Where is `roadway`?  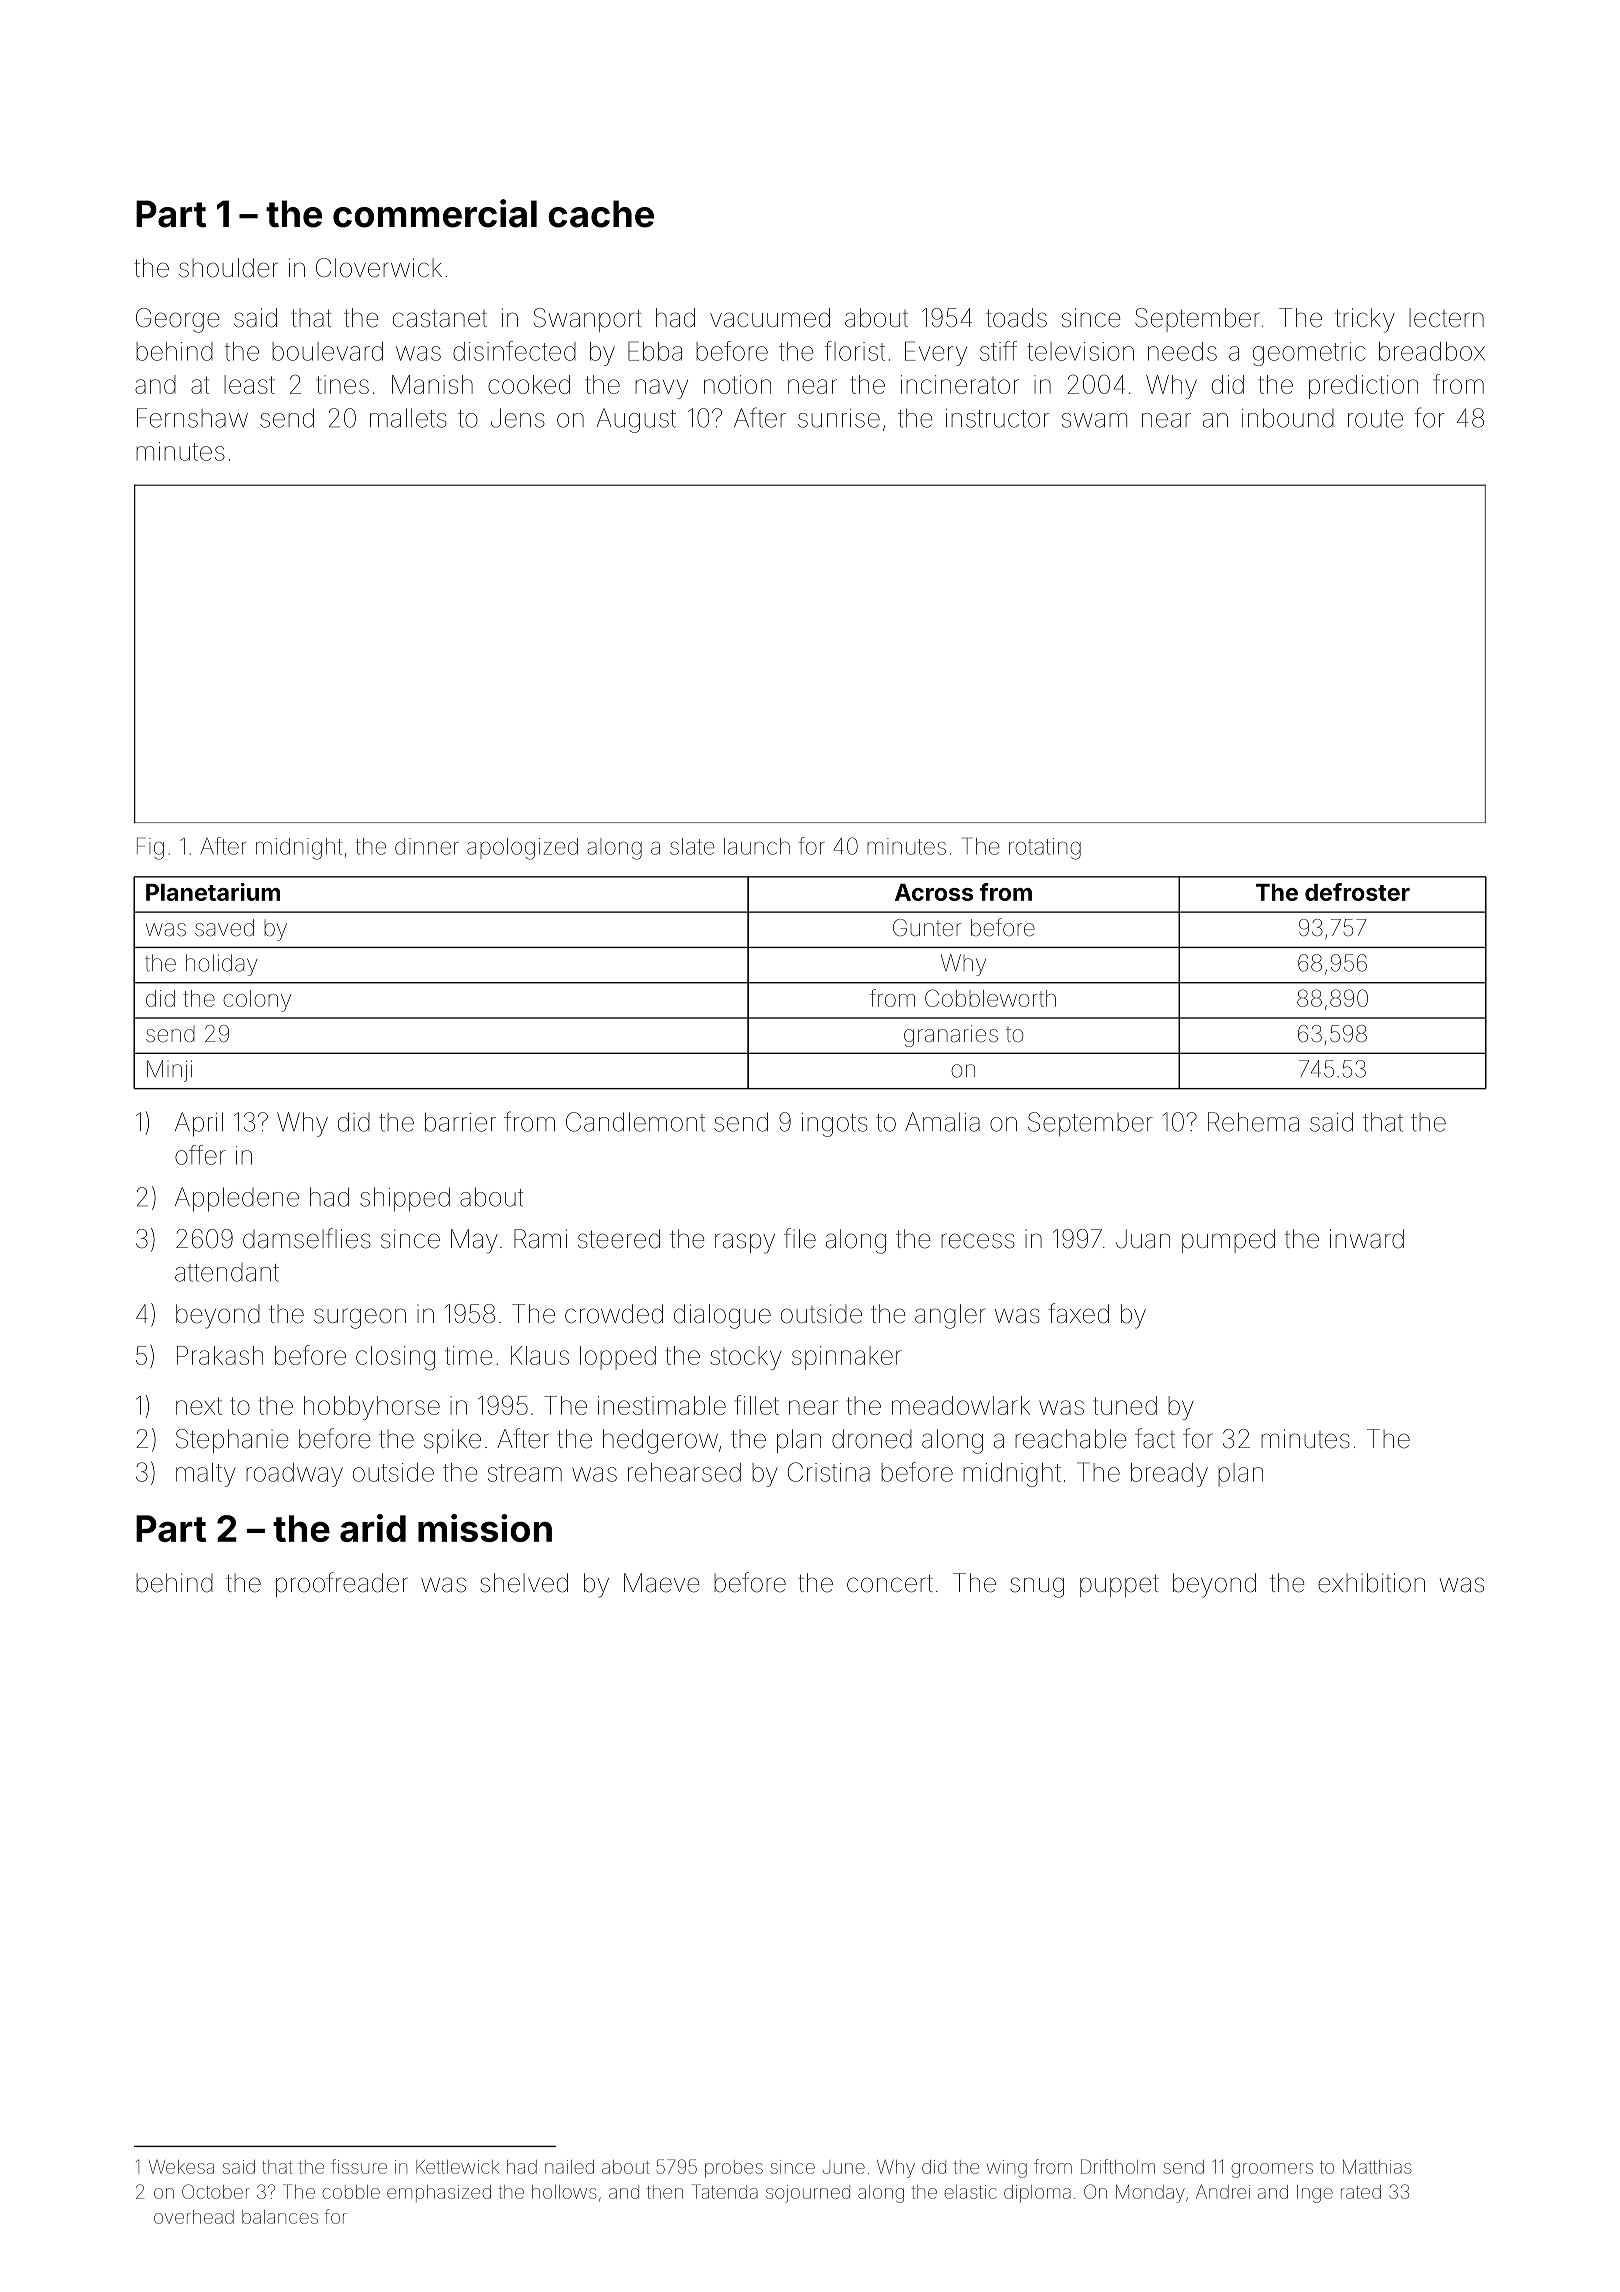
roadway is located at coordinates (294, 1475).
